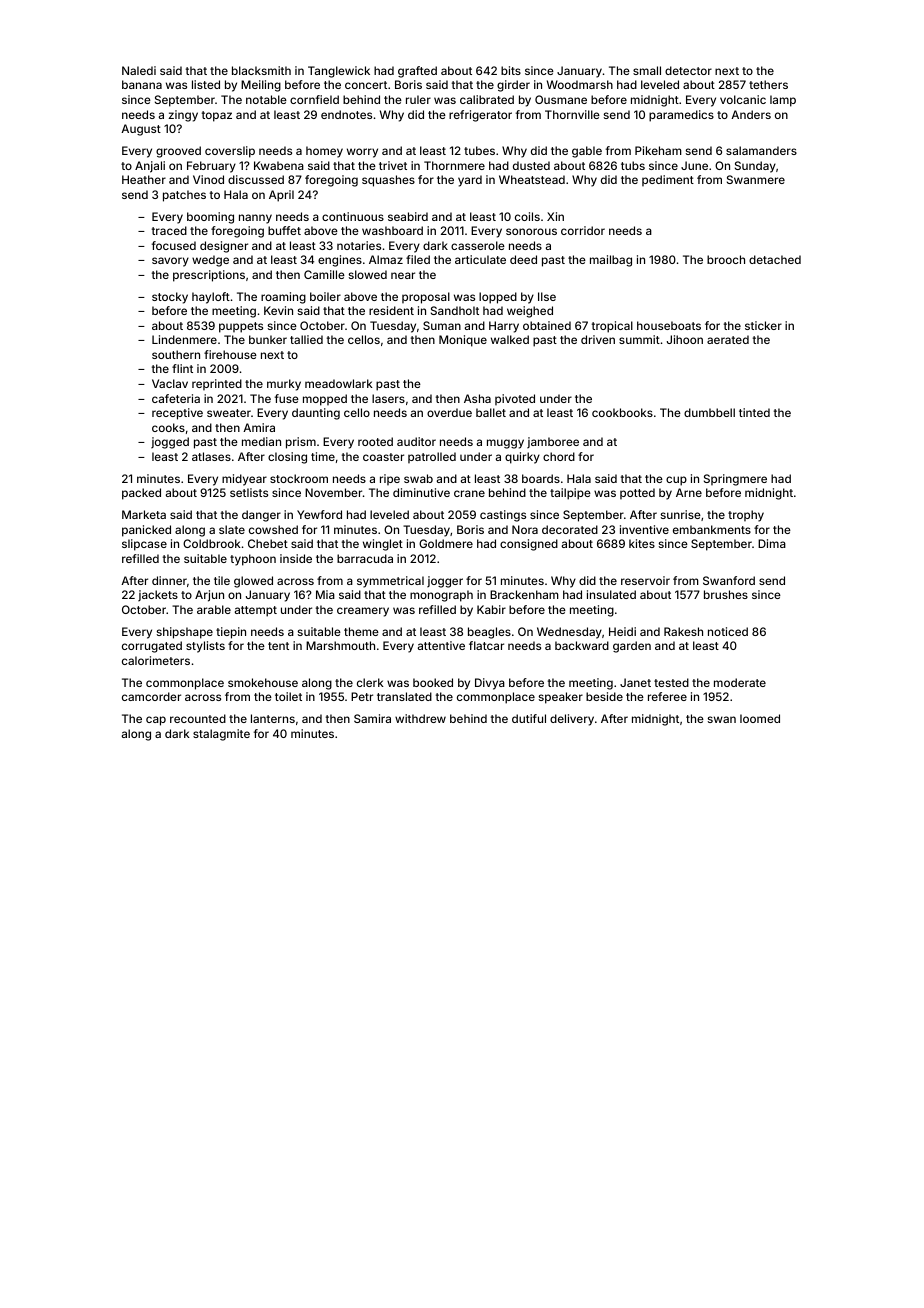 The height and width of the screenshot is (1308, 924). I want to click on grafted, so click(417, 72).
